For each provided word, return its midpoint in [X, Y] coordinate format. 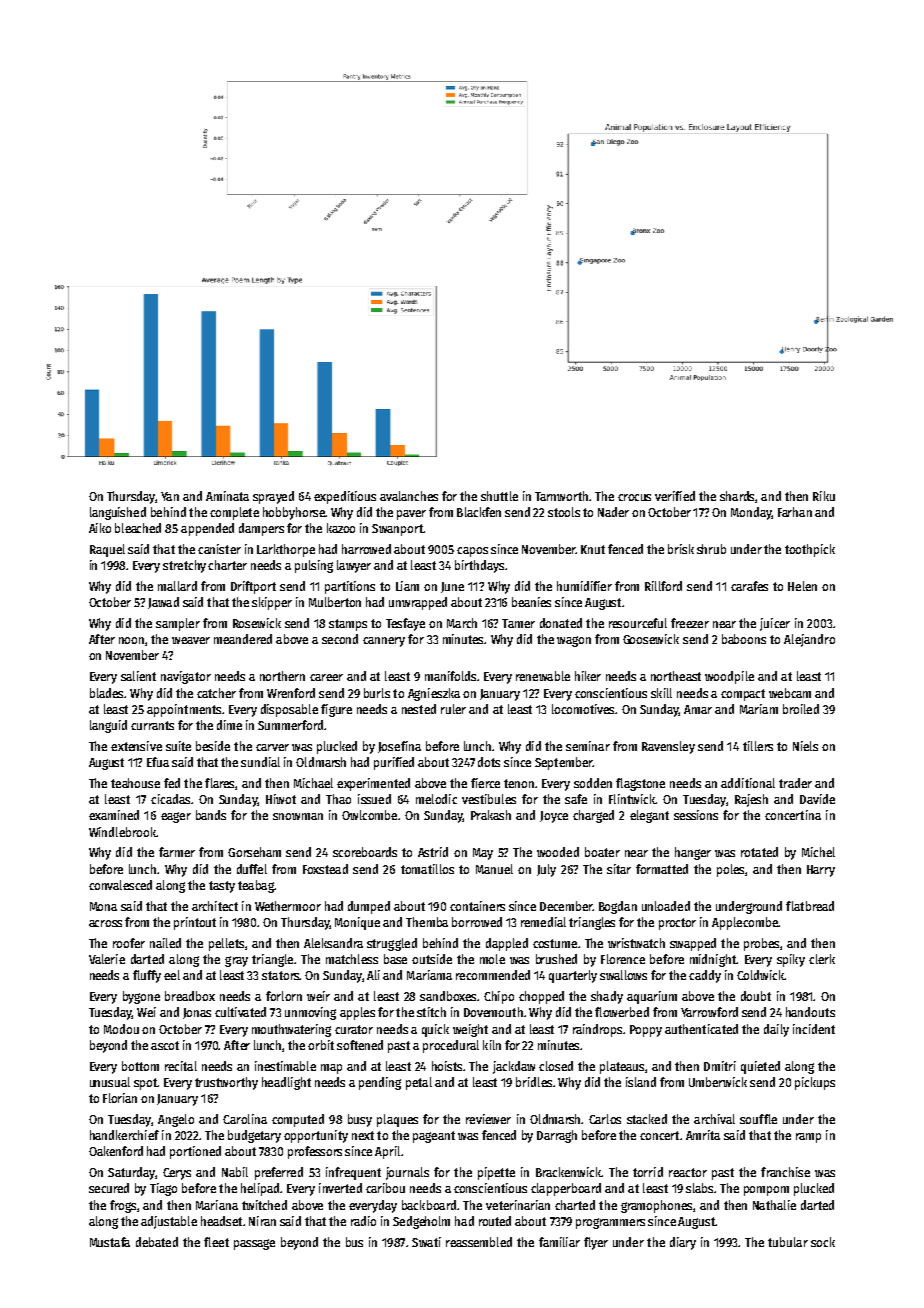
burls [377, 693]
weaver [191, 640]
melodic [436, 799]
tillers [758, 746]
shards [737, 496]
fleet [216, 1242]
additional [748, 783]
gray [236, 961]
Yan [170, 496]
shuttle [499, 496]
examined [114, 815]
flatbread [810, 906]
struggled [392, 944]
